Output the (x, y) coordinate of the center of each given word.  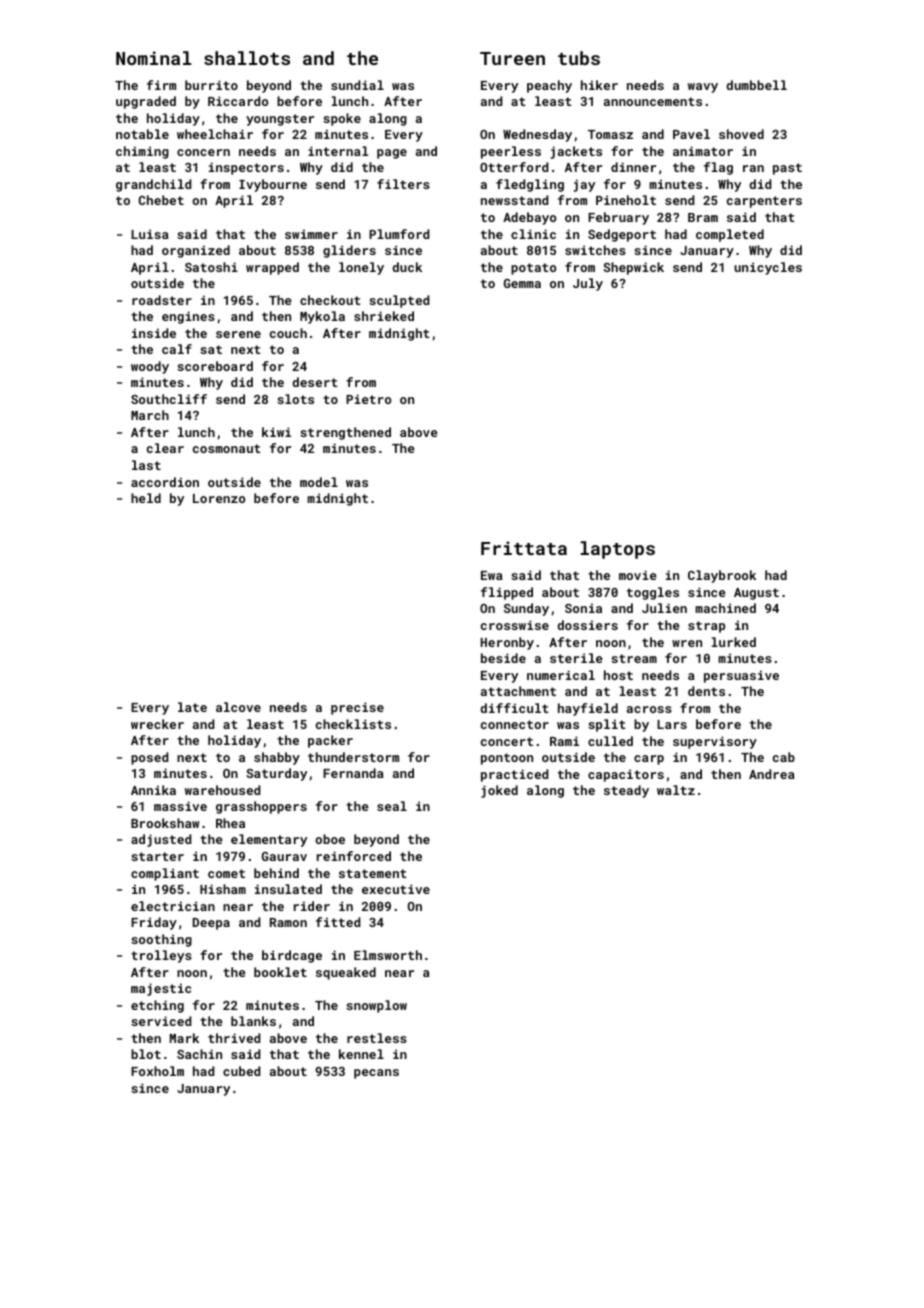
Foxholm (157, 1071)
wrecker (157, 724)
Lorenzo (219, 498)
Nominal (153, 58)
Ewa (491, 575)
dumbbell (756, 85)
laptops (618, 550)
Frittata (524, 548)
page (392, 154)
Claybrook (722, 576)
